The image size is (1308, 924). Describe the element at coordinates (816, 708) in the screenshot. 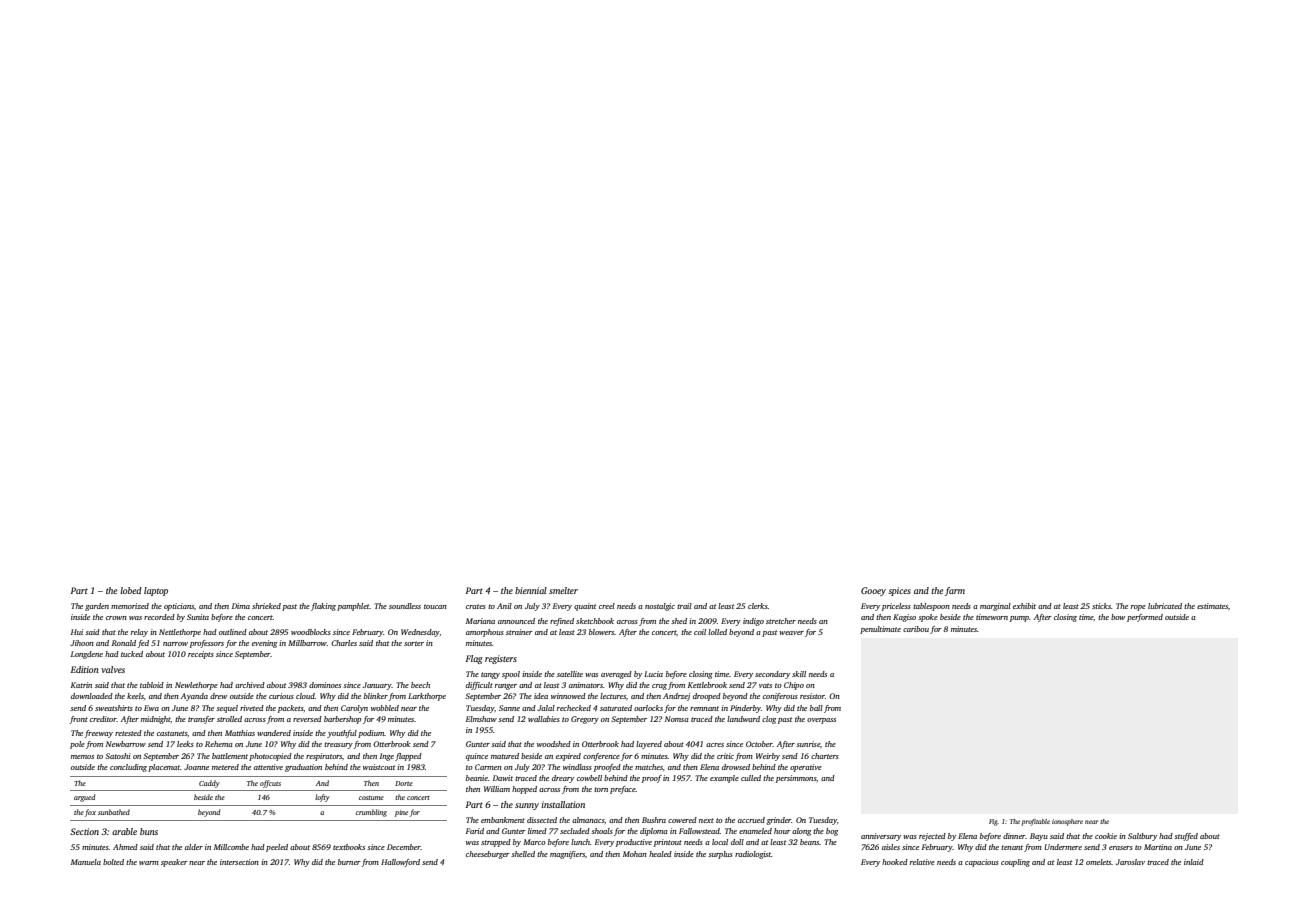

I see `ball` at that location.
